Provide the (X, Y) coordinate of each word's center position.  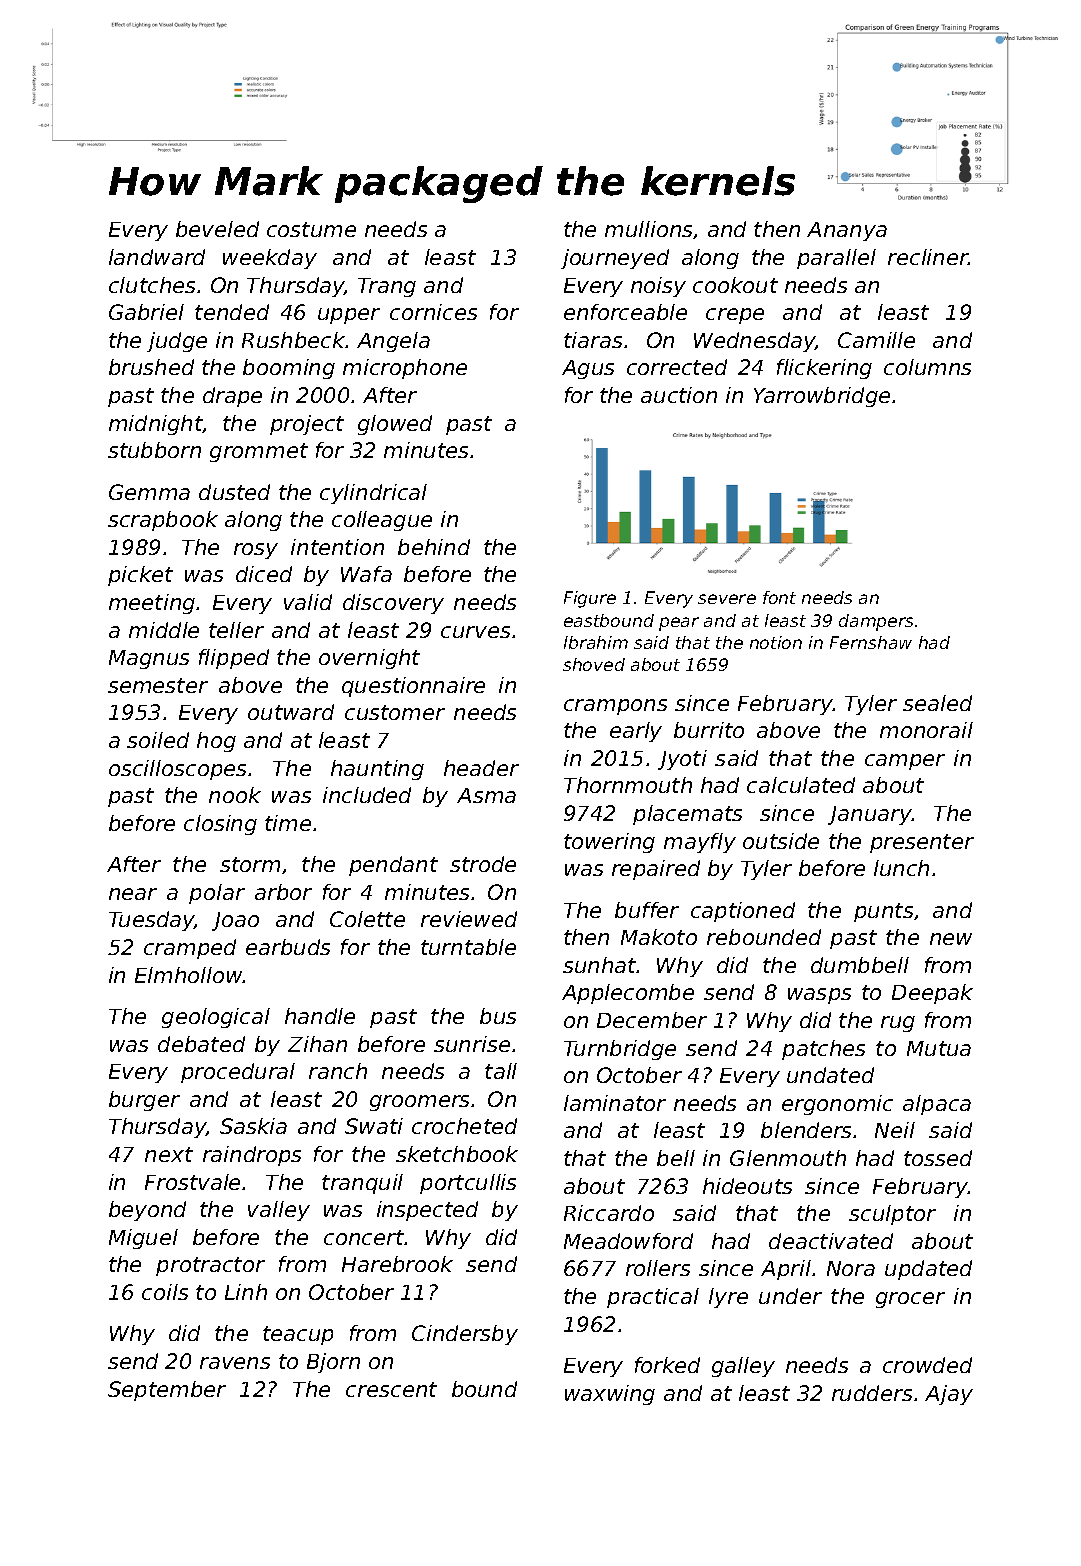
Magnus (149, 659)
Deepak (932, 994)
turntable (468, 947)
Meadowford (628, 1241)
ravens (235, 1363)
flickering (824, 369)
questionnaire (413, 687)
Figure (590, 599)
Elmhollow (189, 975)
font (779, 597)
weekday (270, 259)
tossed (938, 1158)
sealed (937, 703)
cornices (433, 312)
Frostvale (192, 1182)
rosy (256, 551)
